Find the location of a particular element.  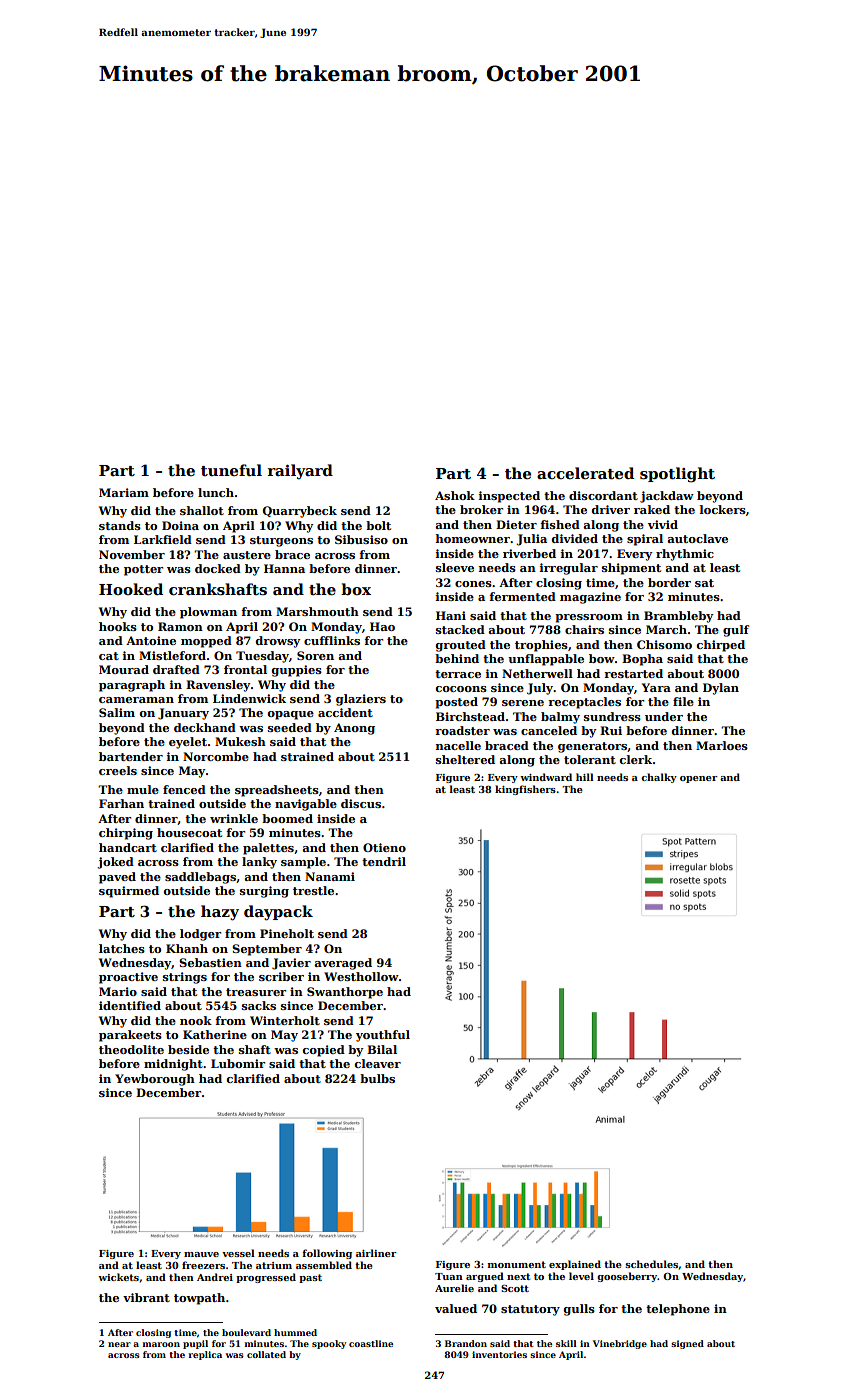

tuneful is located at coordinates (231, 470).
